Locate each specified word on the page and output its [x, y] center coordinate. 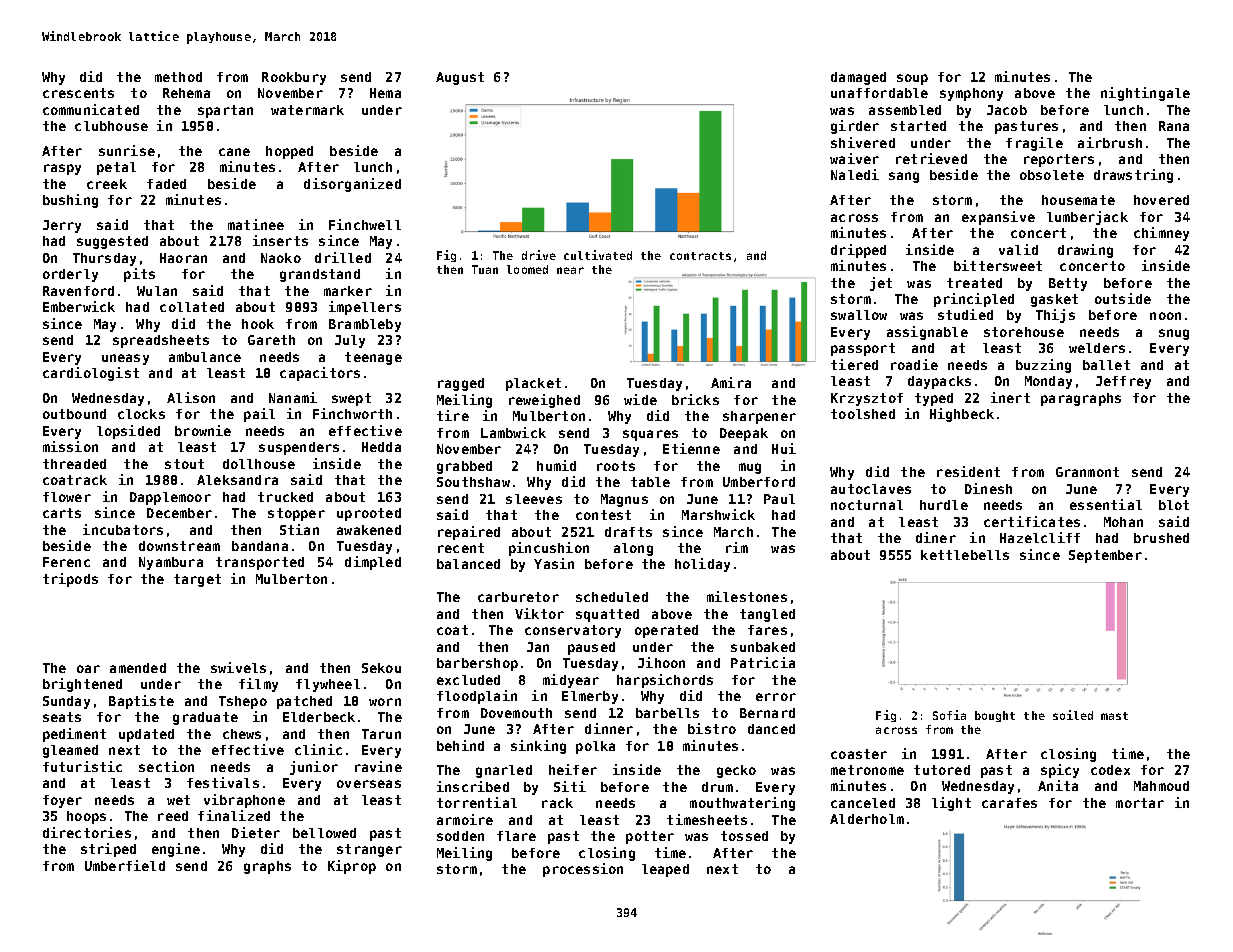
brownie [203, 430]
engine [176, 850]
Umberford [759, 482]
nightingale [1145, 94]
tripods [70, 580]
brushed [1161, 538]
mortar [1140, 803]
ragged [461, 384]
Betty [1068, 284]
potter [650, 837]
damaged [858, 78]
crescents [78, 93]
